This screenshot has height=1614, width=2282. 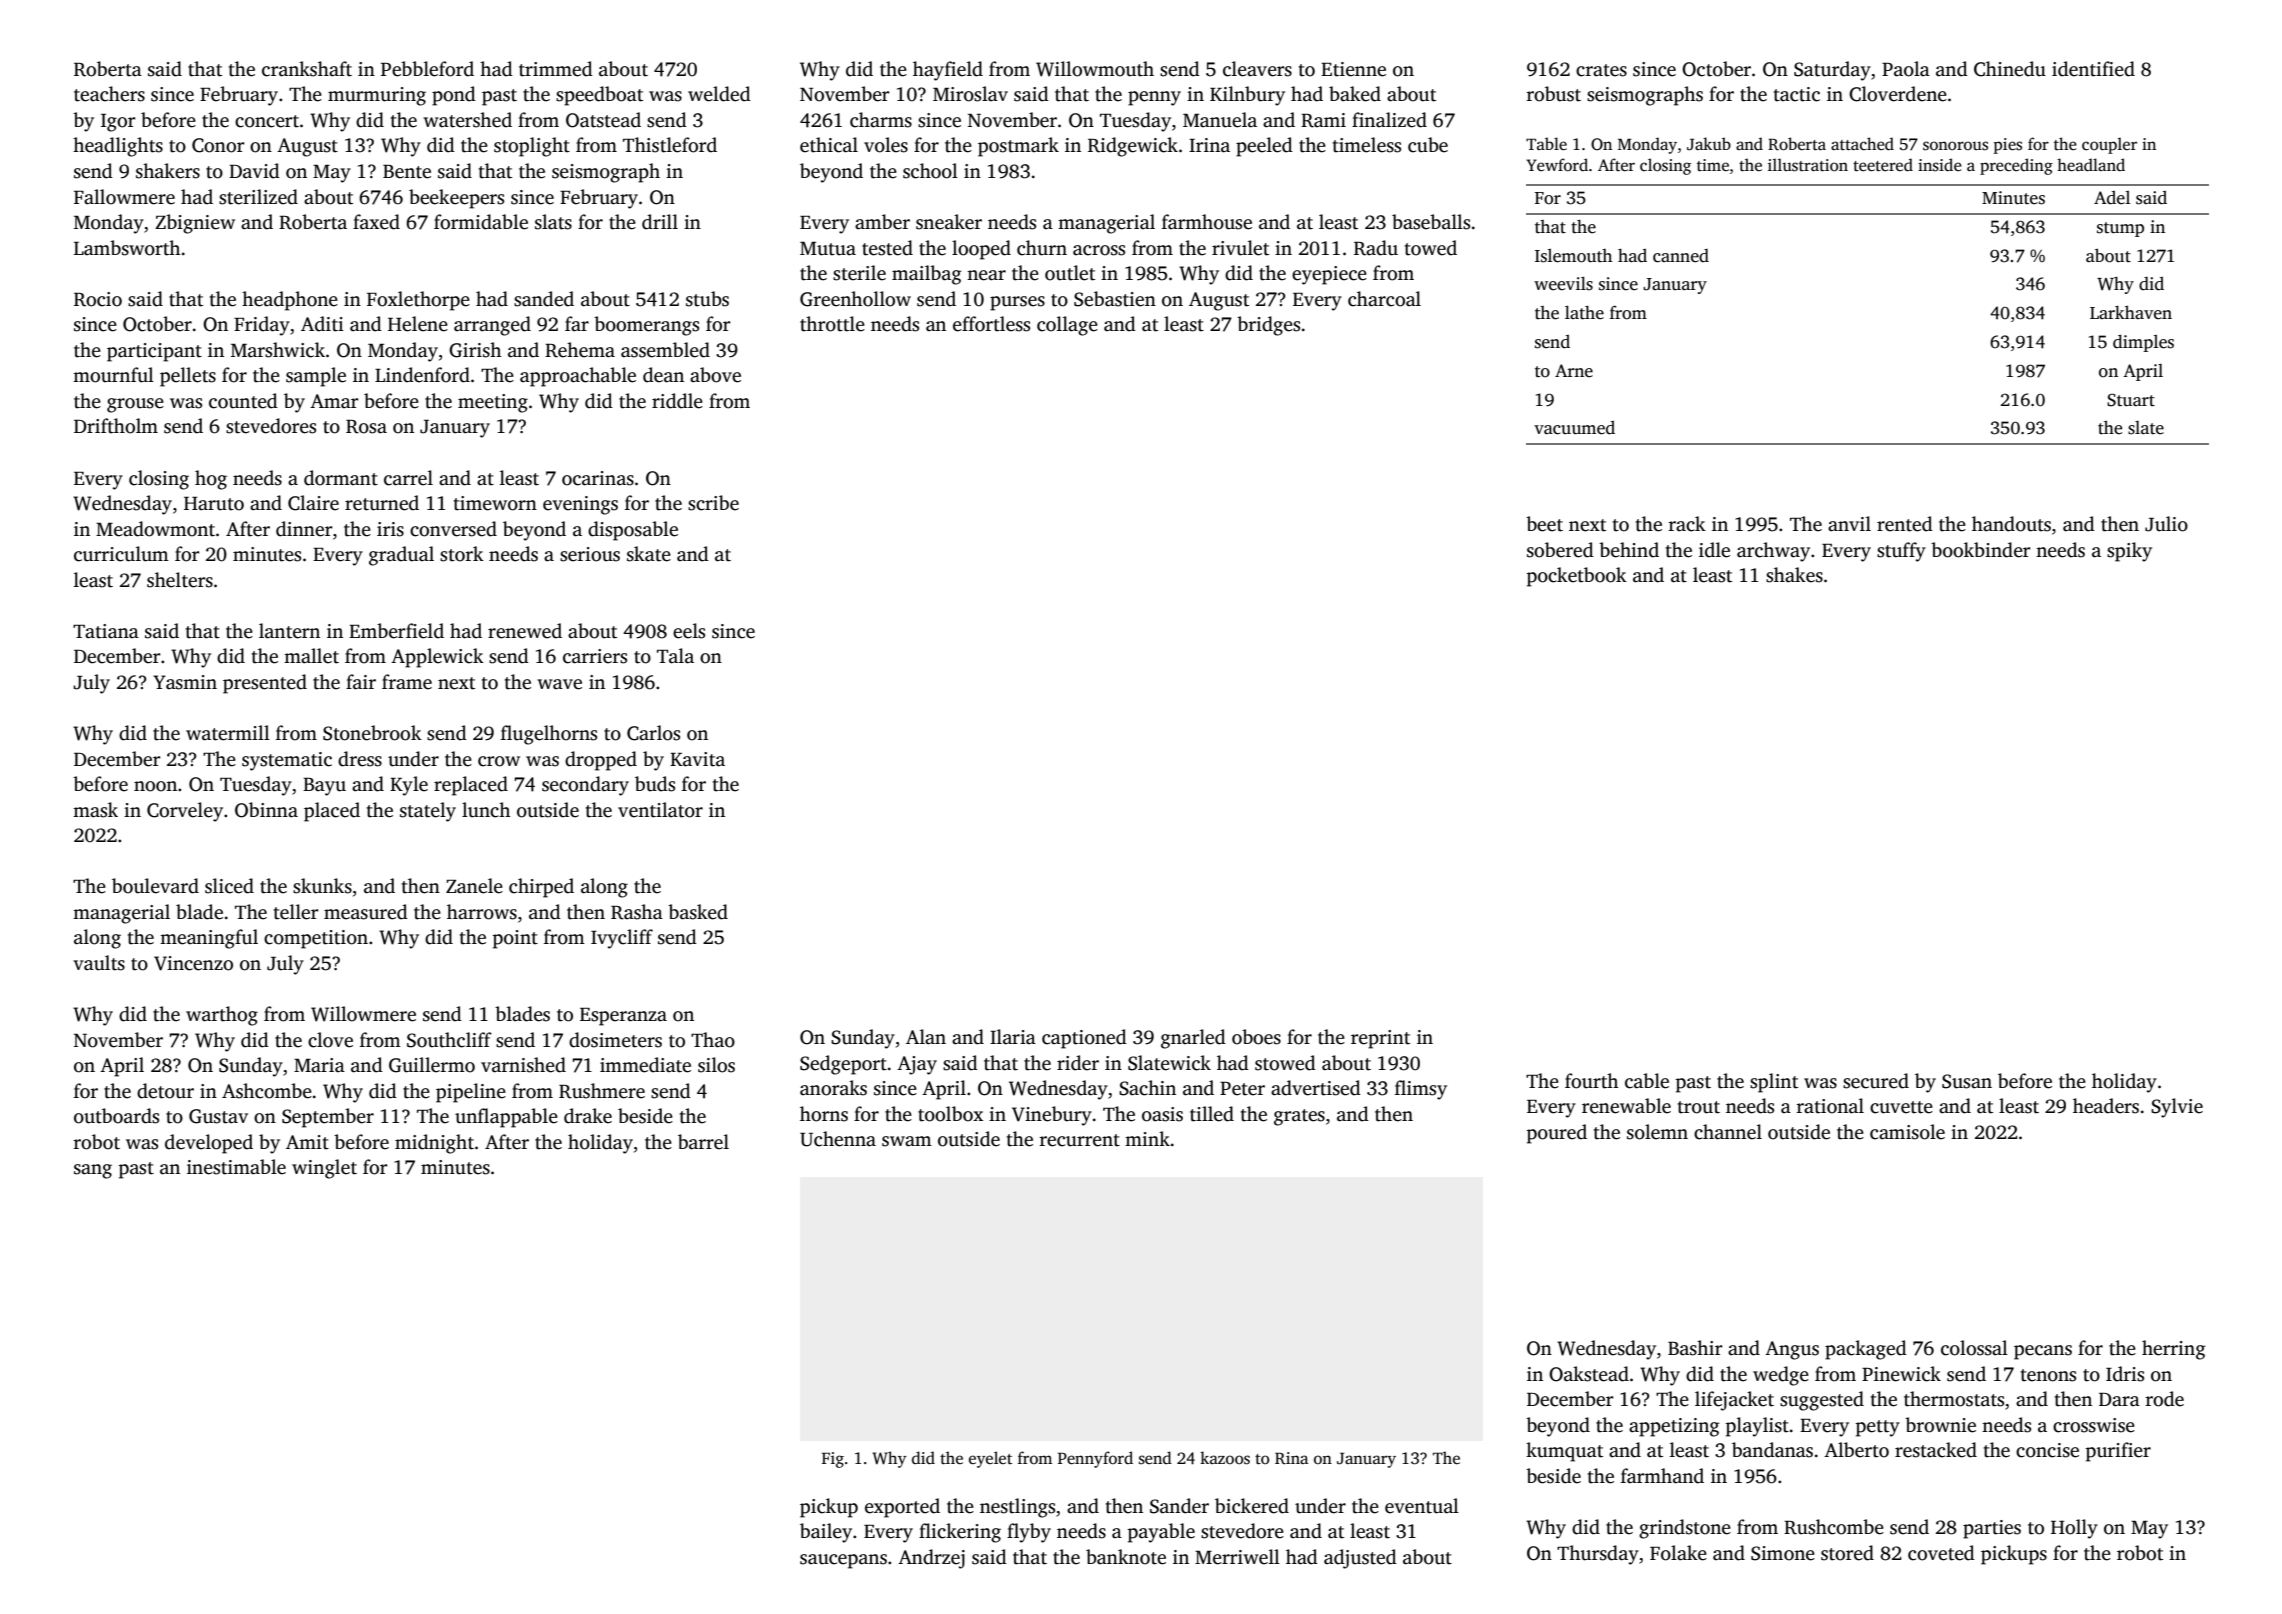 What do you see at coordinates (2106, 1106) in the screenshot?
I see `headers` at bounding box center [2106, 1106].
